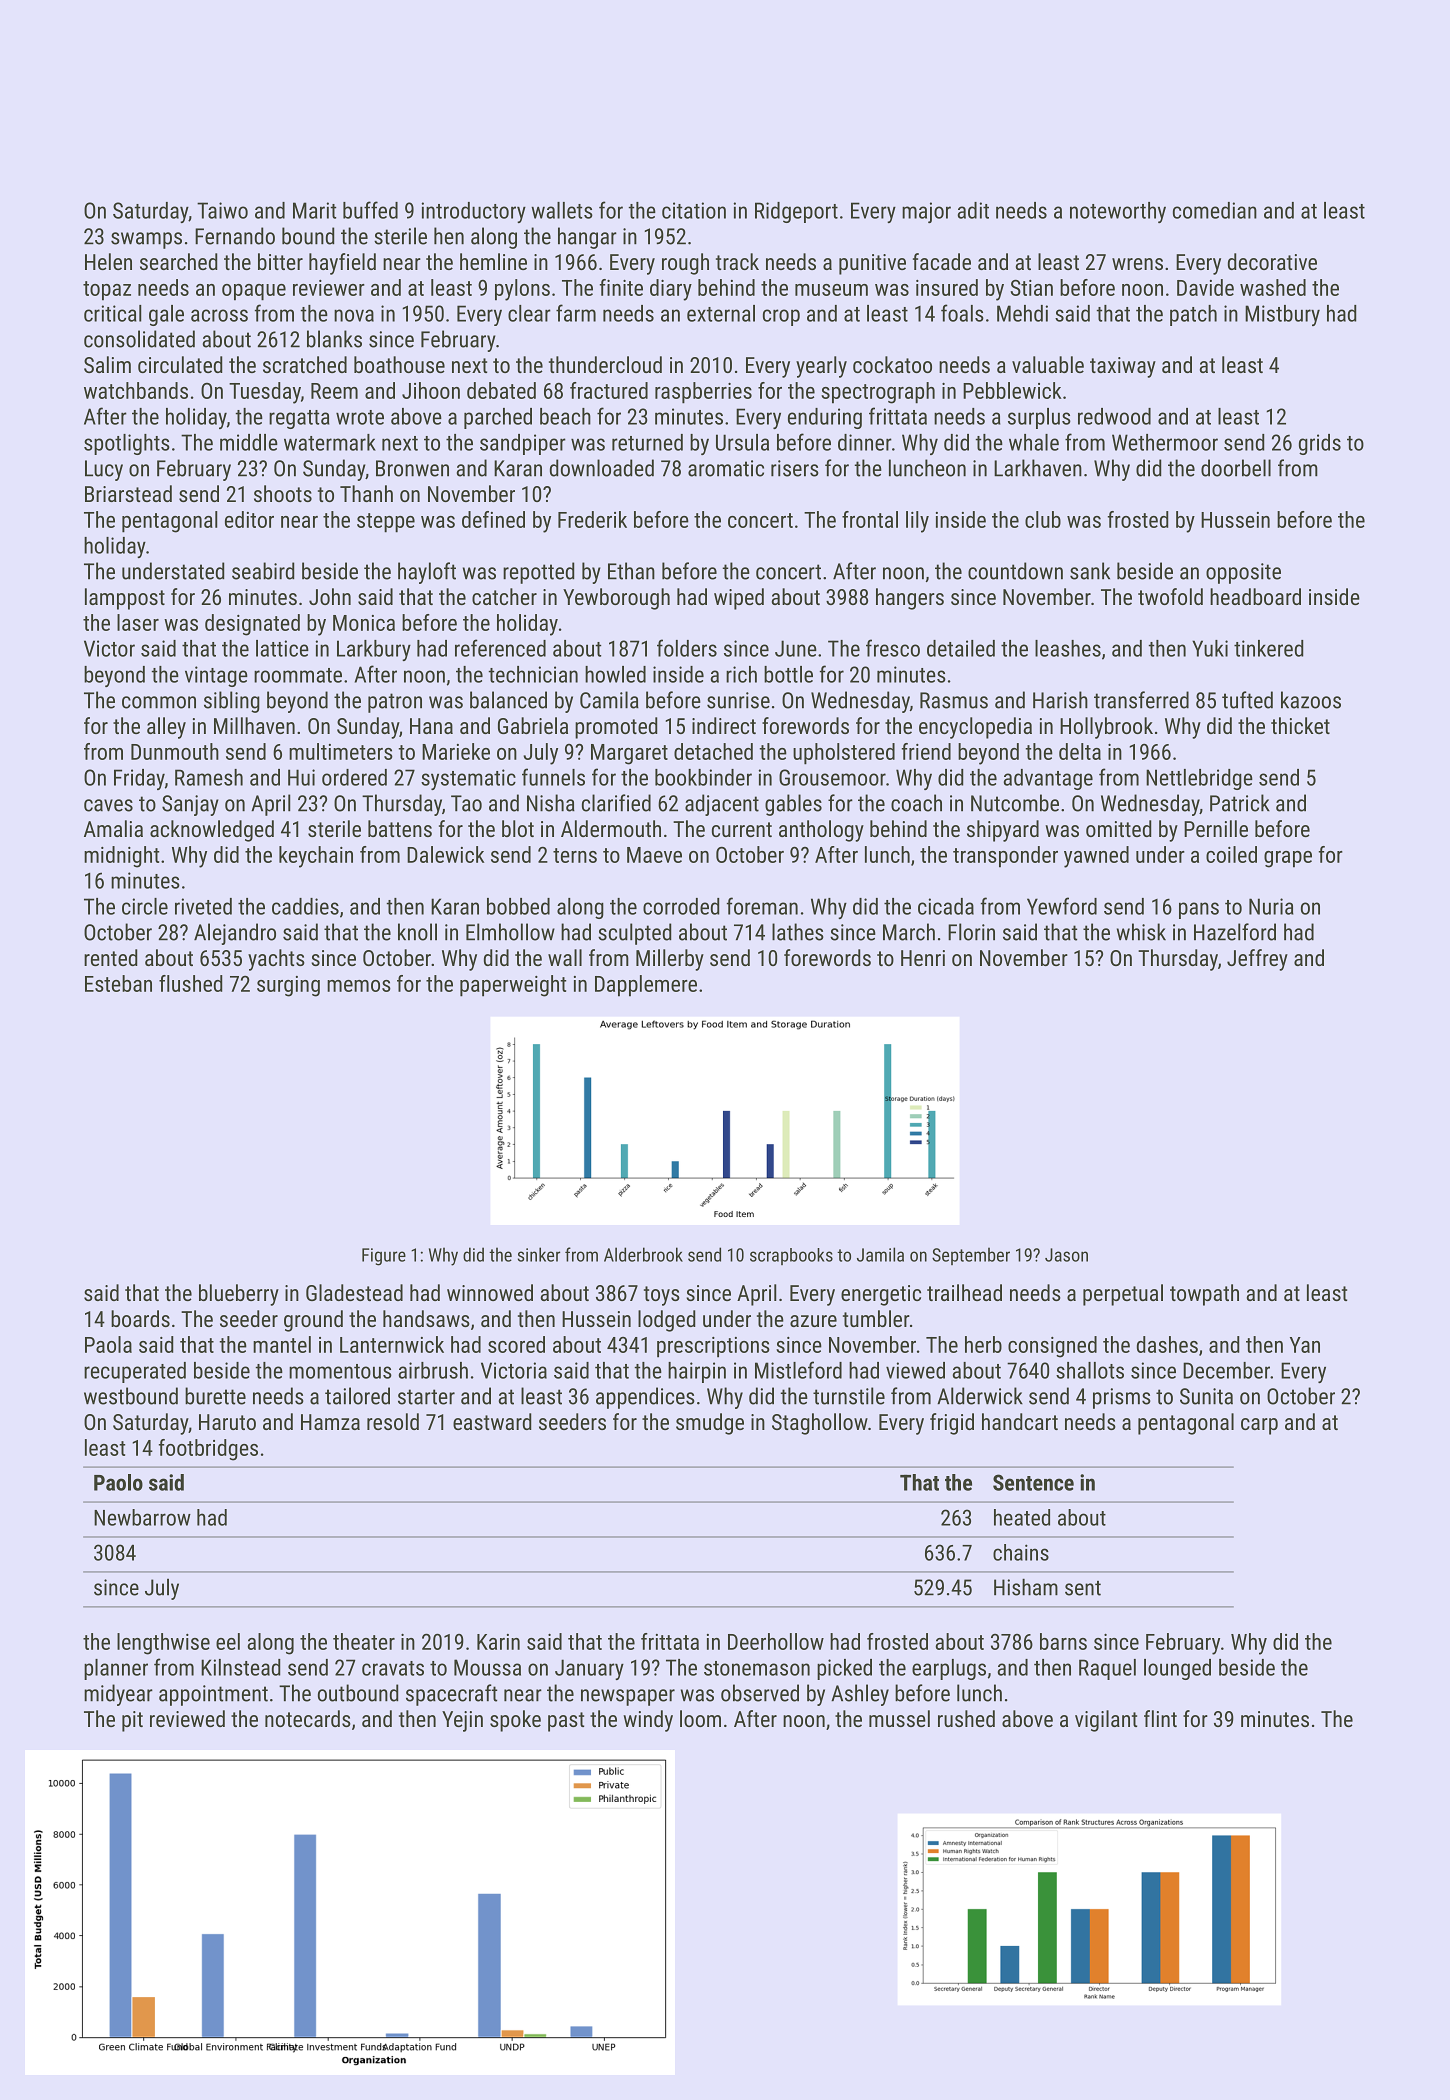 The height and width of the document is (2100, 1450). Describe the element at coordinates (474, 212) in the document. I see `introductory` at that location.
